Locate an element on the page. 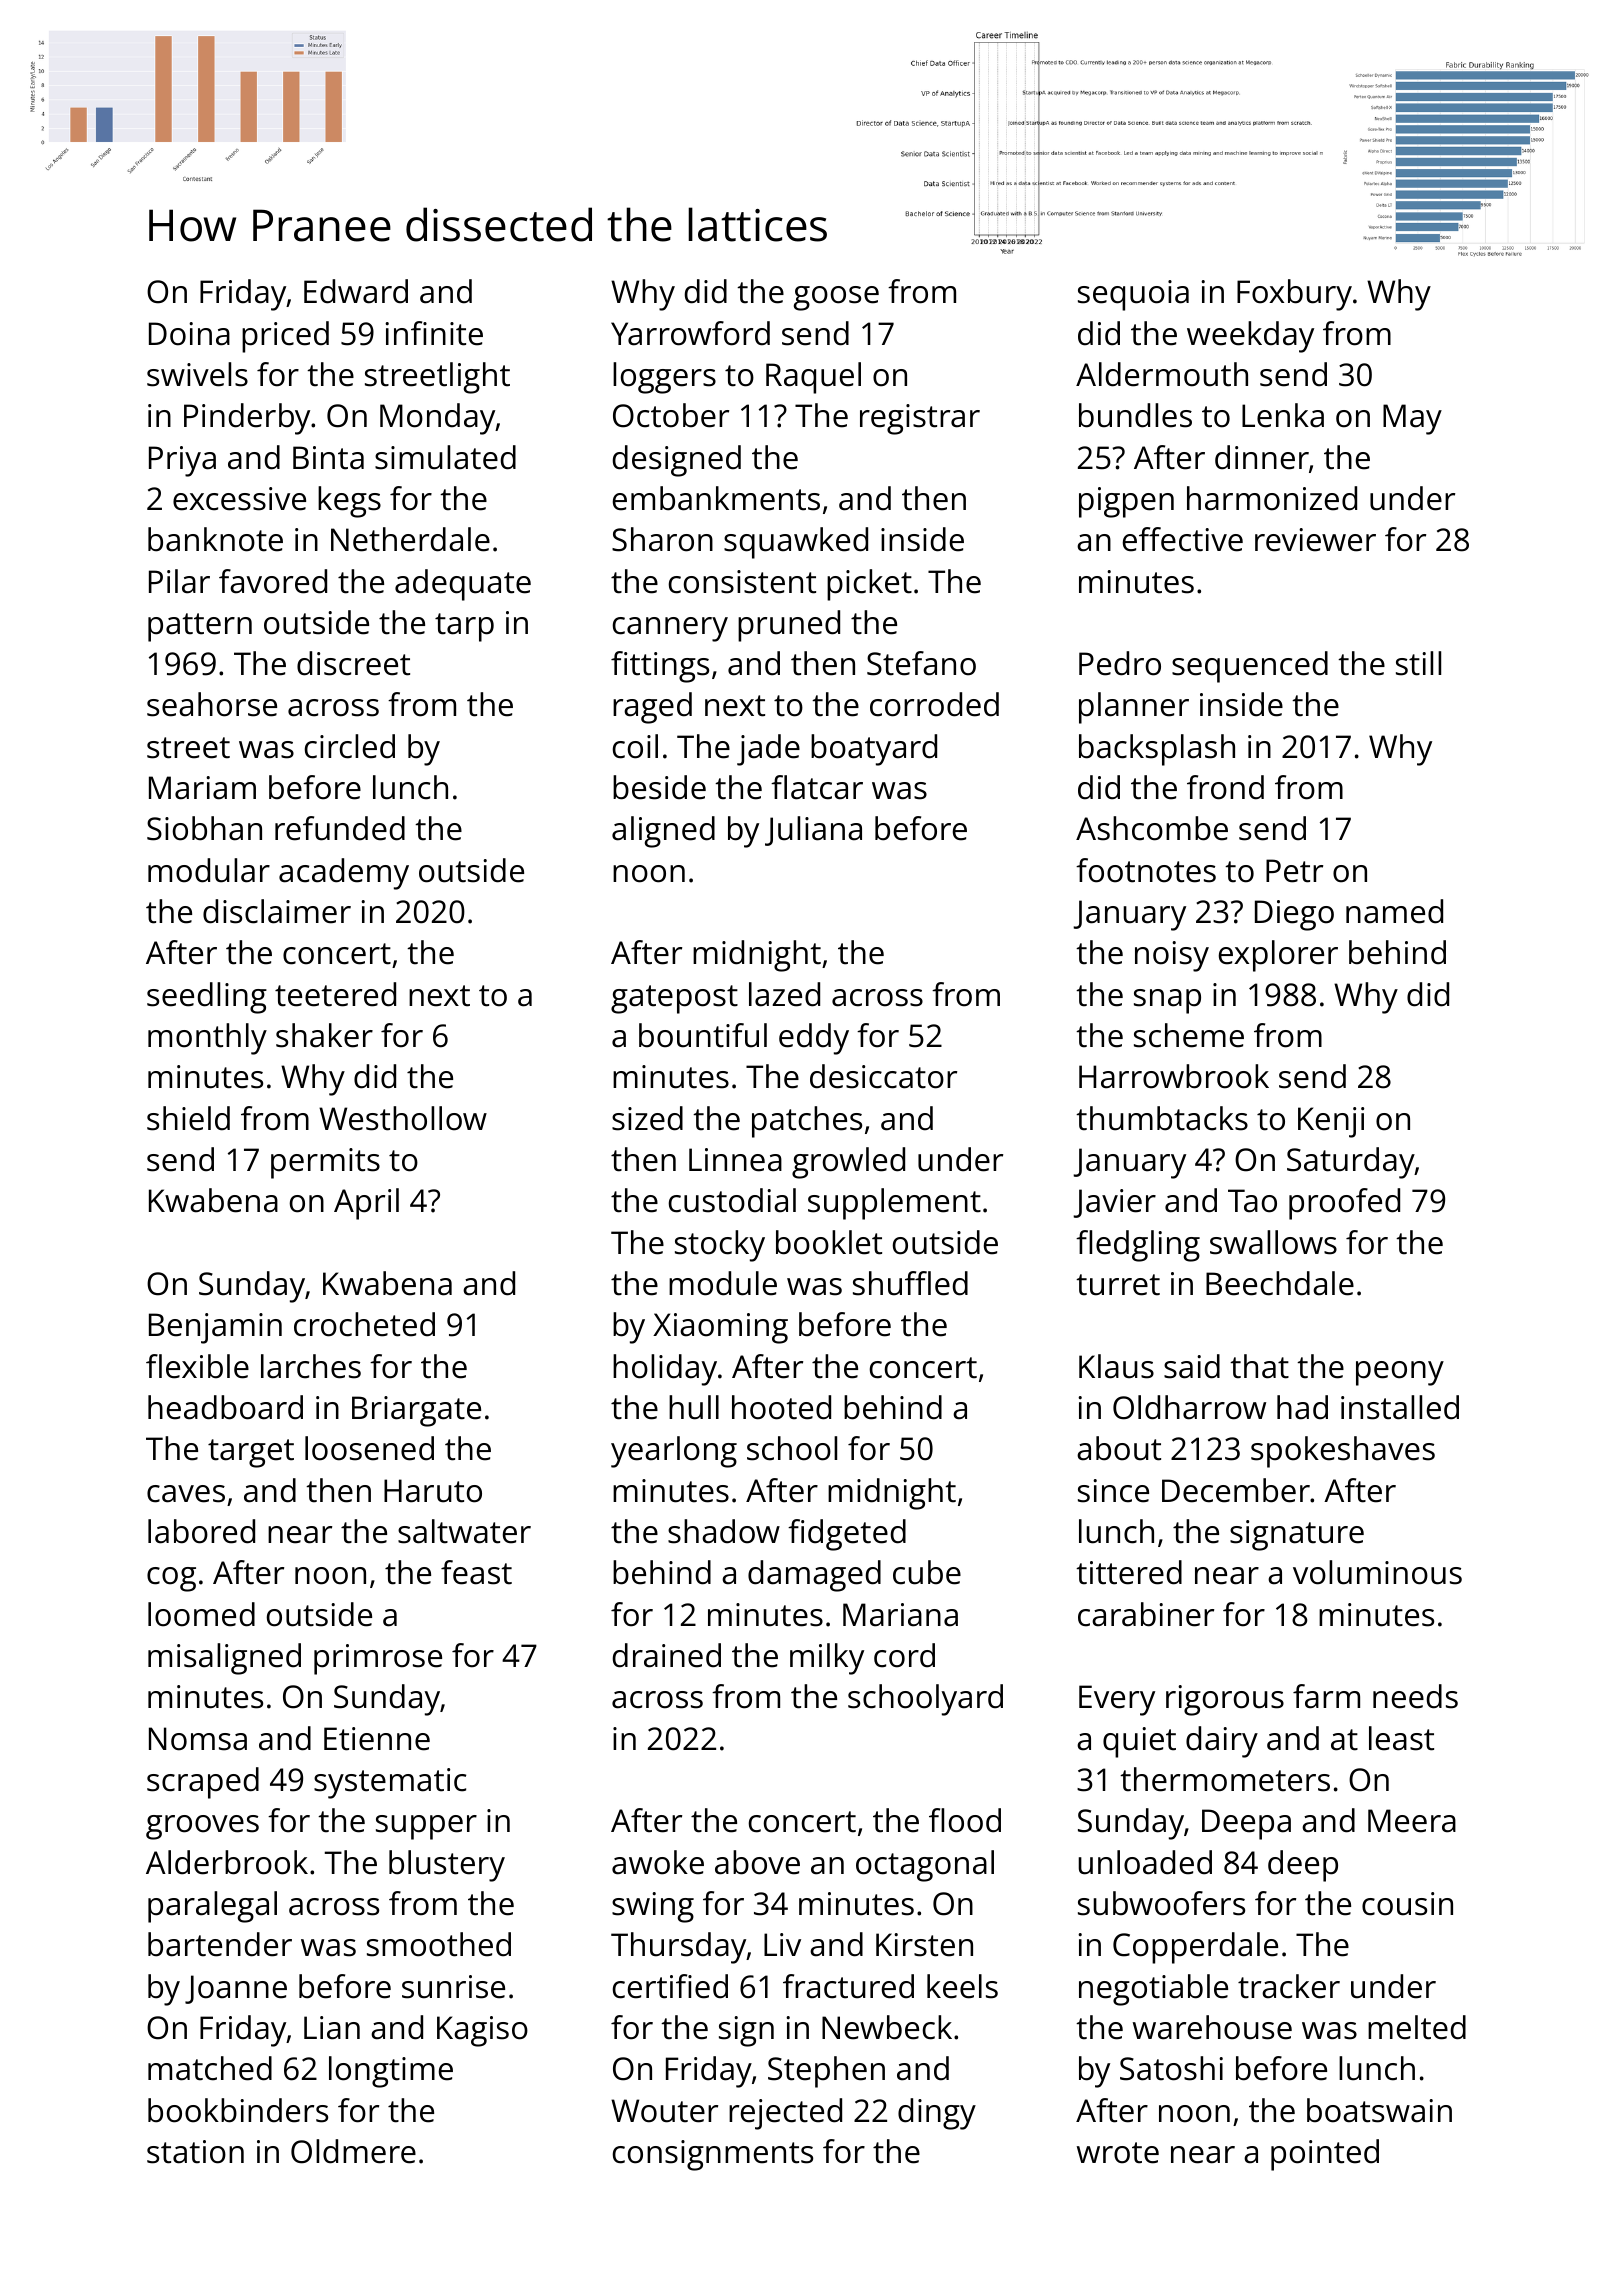  Foxbury is located at coordinates (1294, 295).
